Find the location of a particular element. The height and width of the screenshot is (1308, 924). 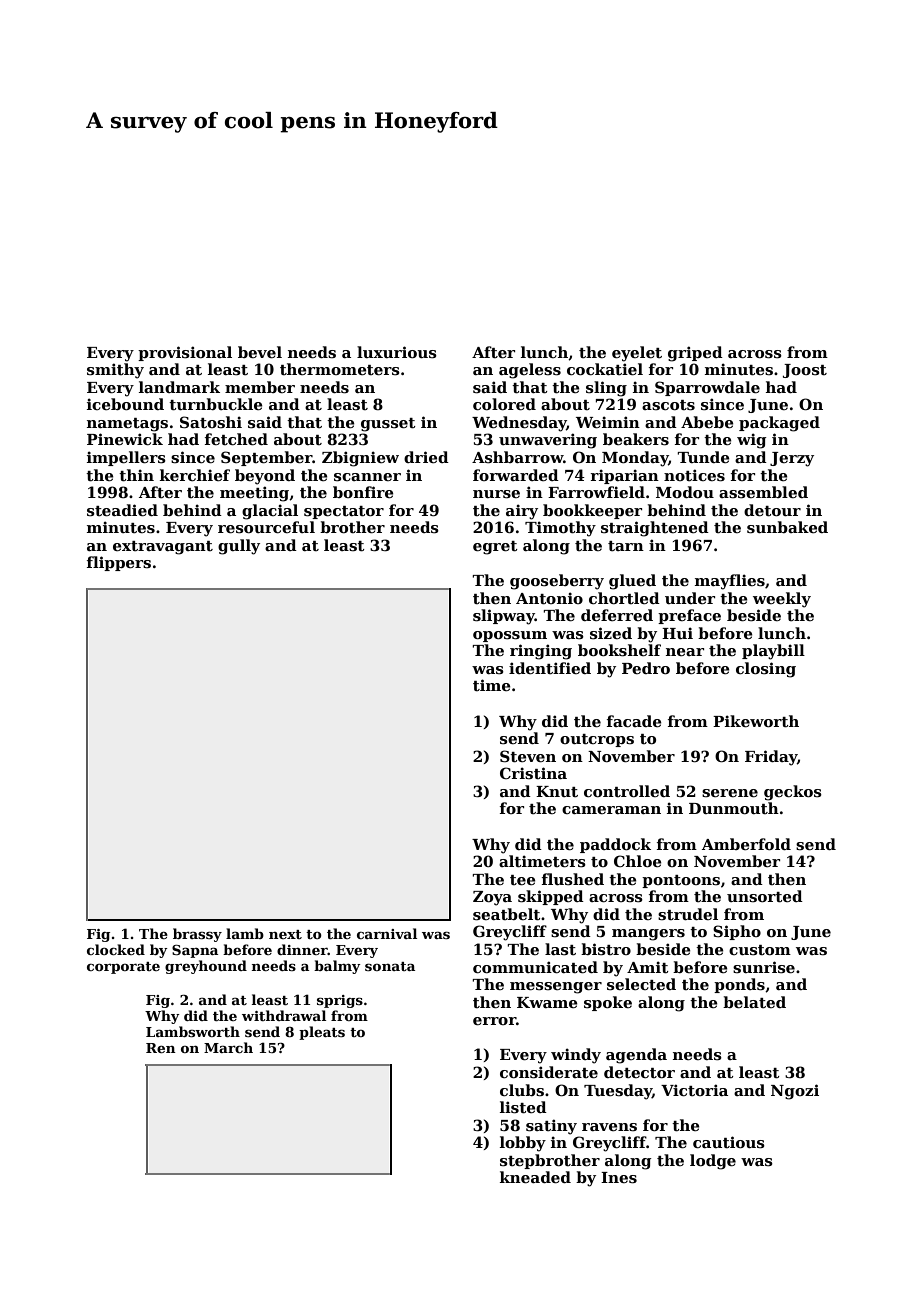

outcrops is located at coordinates (597, 740).
